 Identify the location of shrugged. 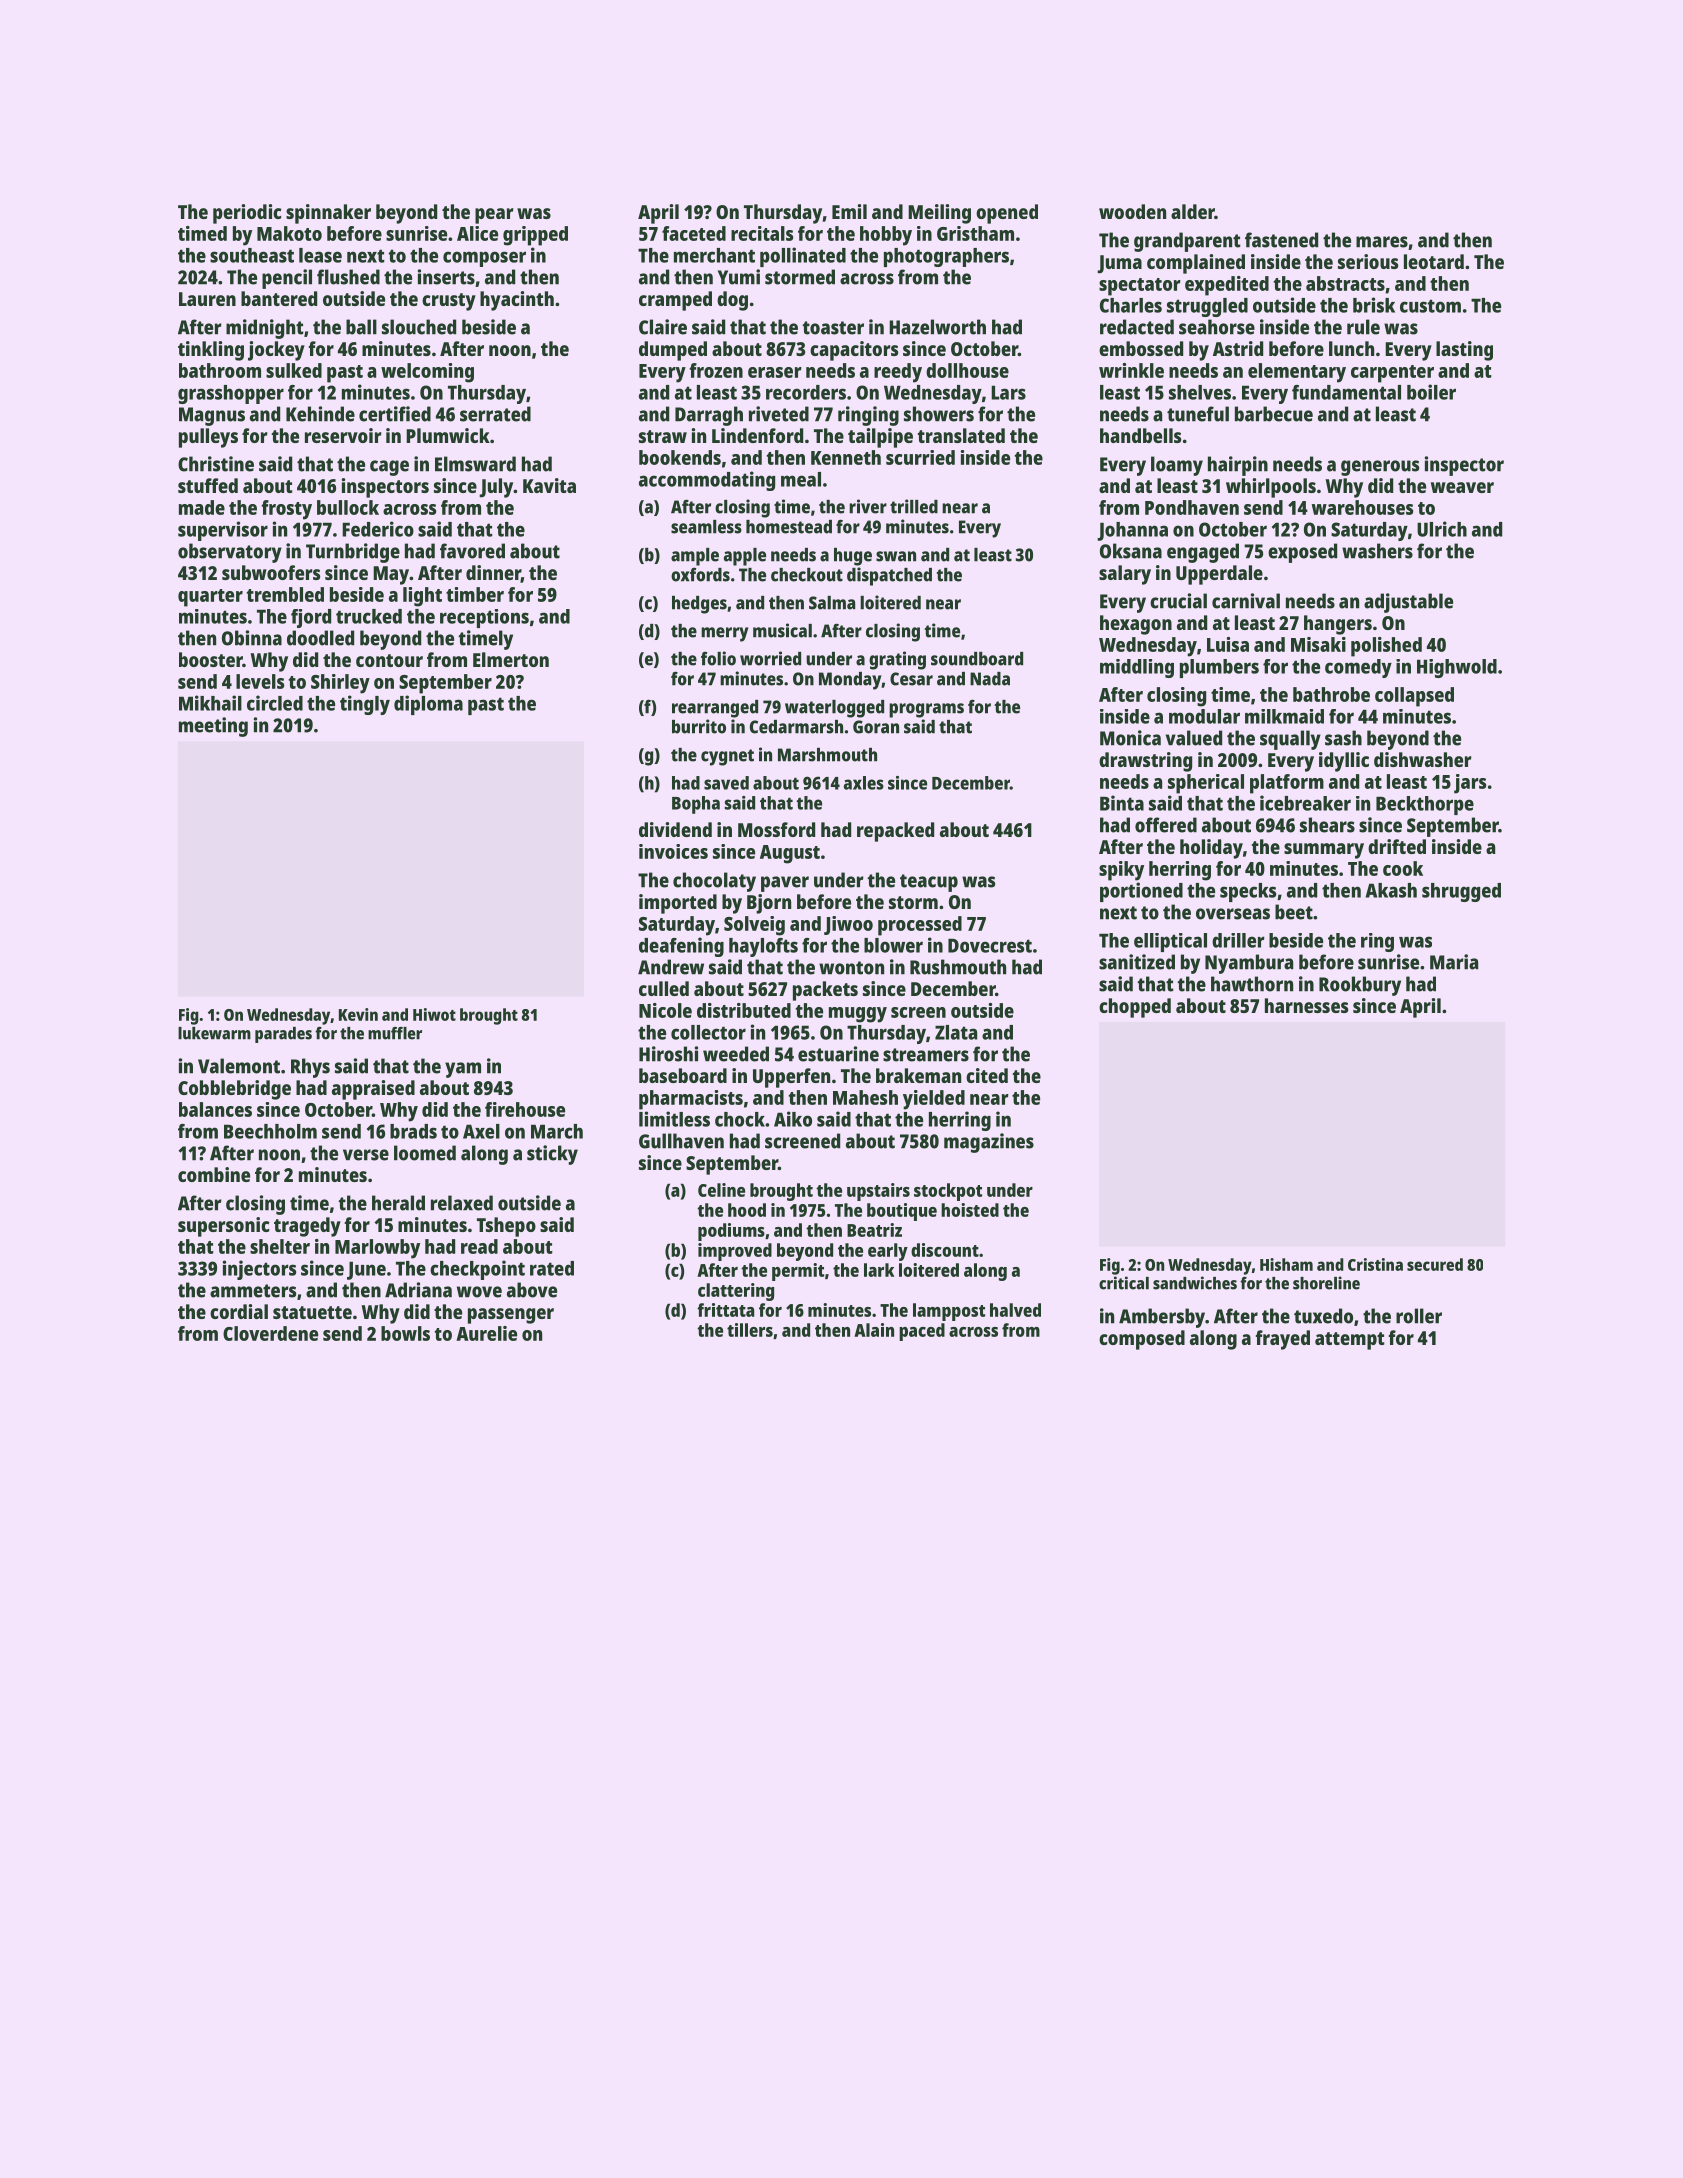
(1461, 892).
